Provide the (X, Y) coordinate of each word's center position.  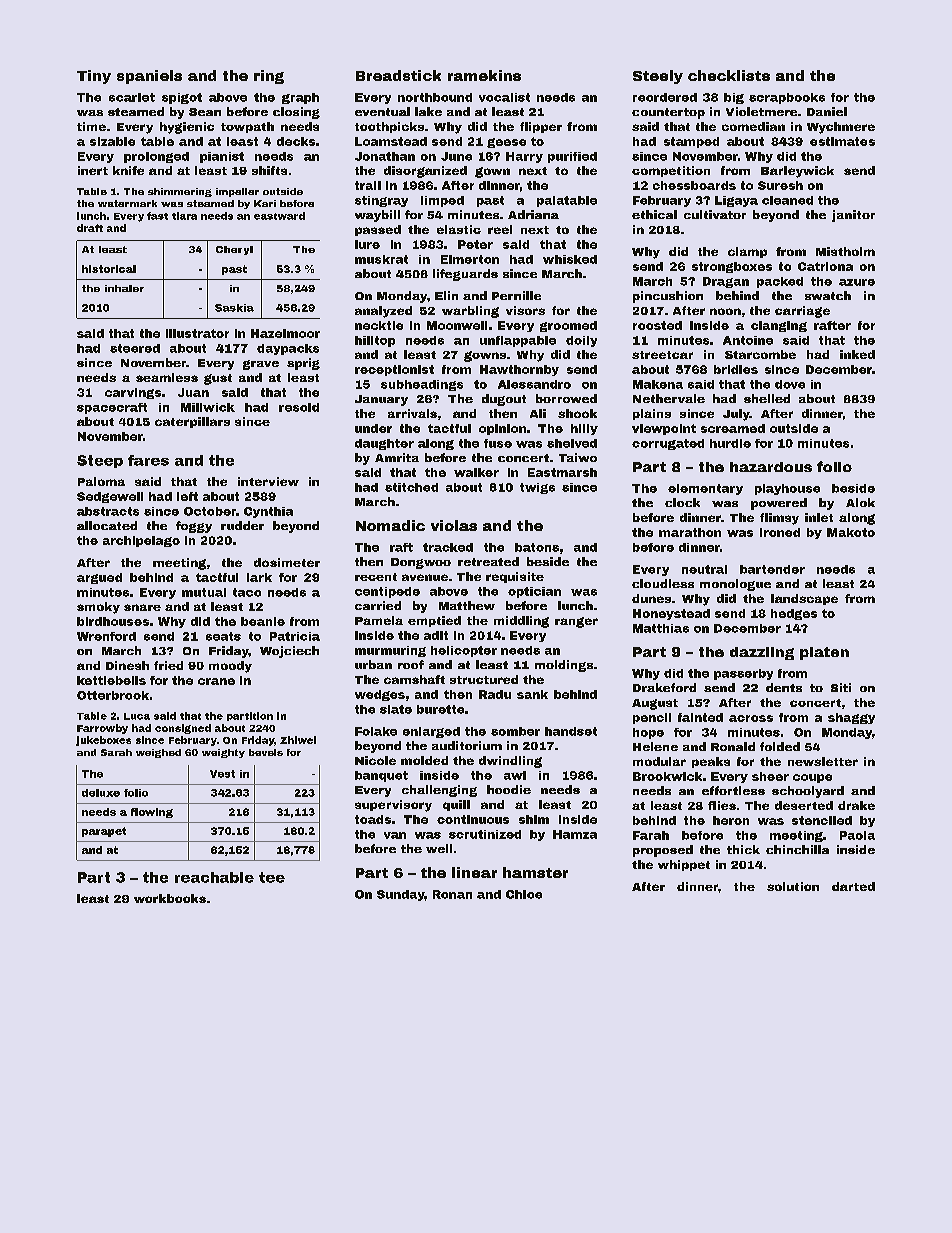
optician (534, 592)
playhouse (787, 489)
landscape (804, 599)
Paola (857, 835)
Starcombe (760, 354)
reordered (665, 97)
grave (261, 365)
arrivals (412, 413)
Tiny (94, 77)
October (210, 511)
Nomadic (390, 525)
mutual (204, 592)
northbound (435, 97)
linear (474, 872)
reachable (214, 877)
